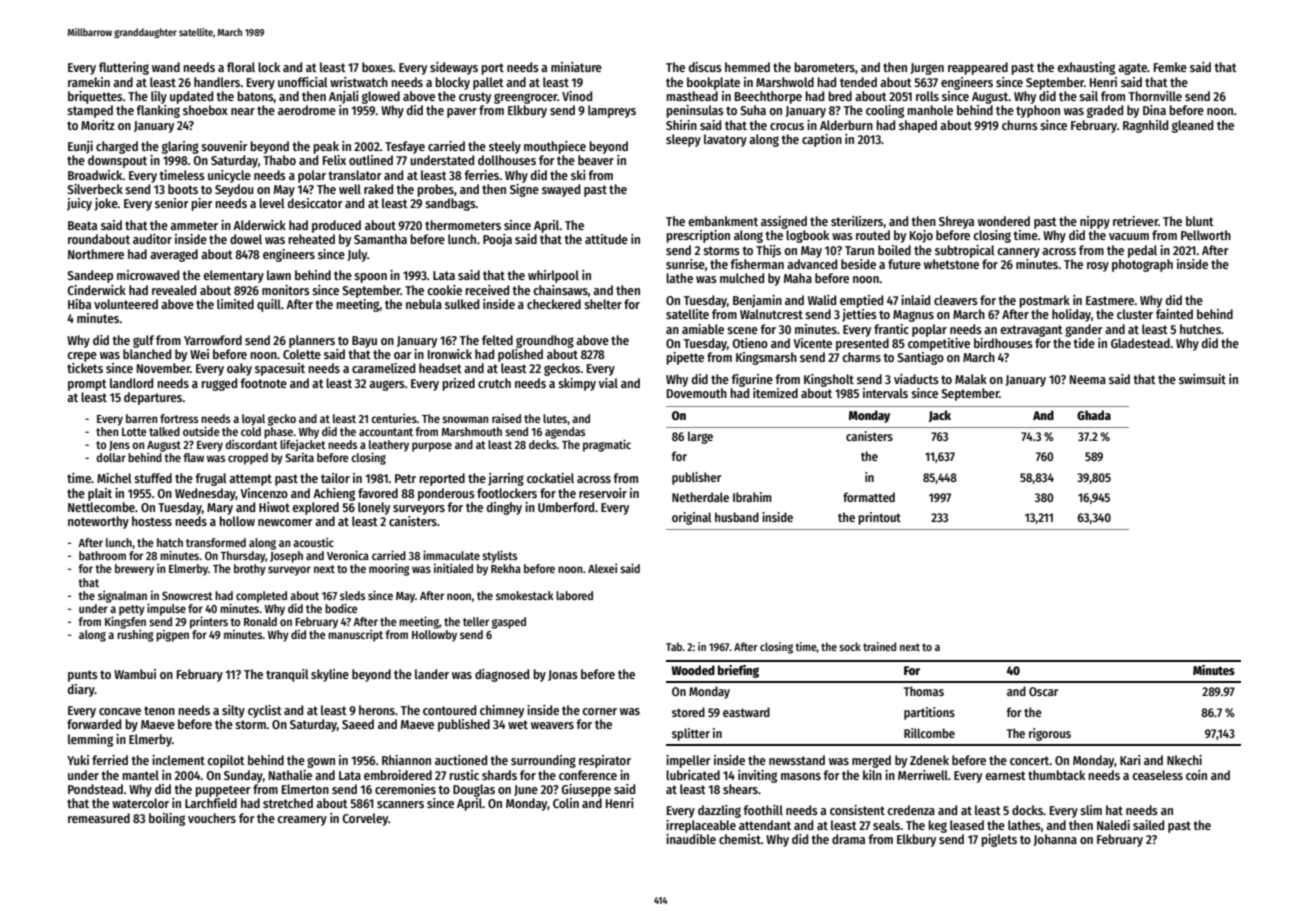 This screenshot has height=924, width=1308. I want to click on Oscar, so click(1043, 691).
